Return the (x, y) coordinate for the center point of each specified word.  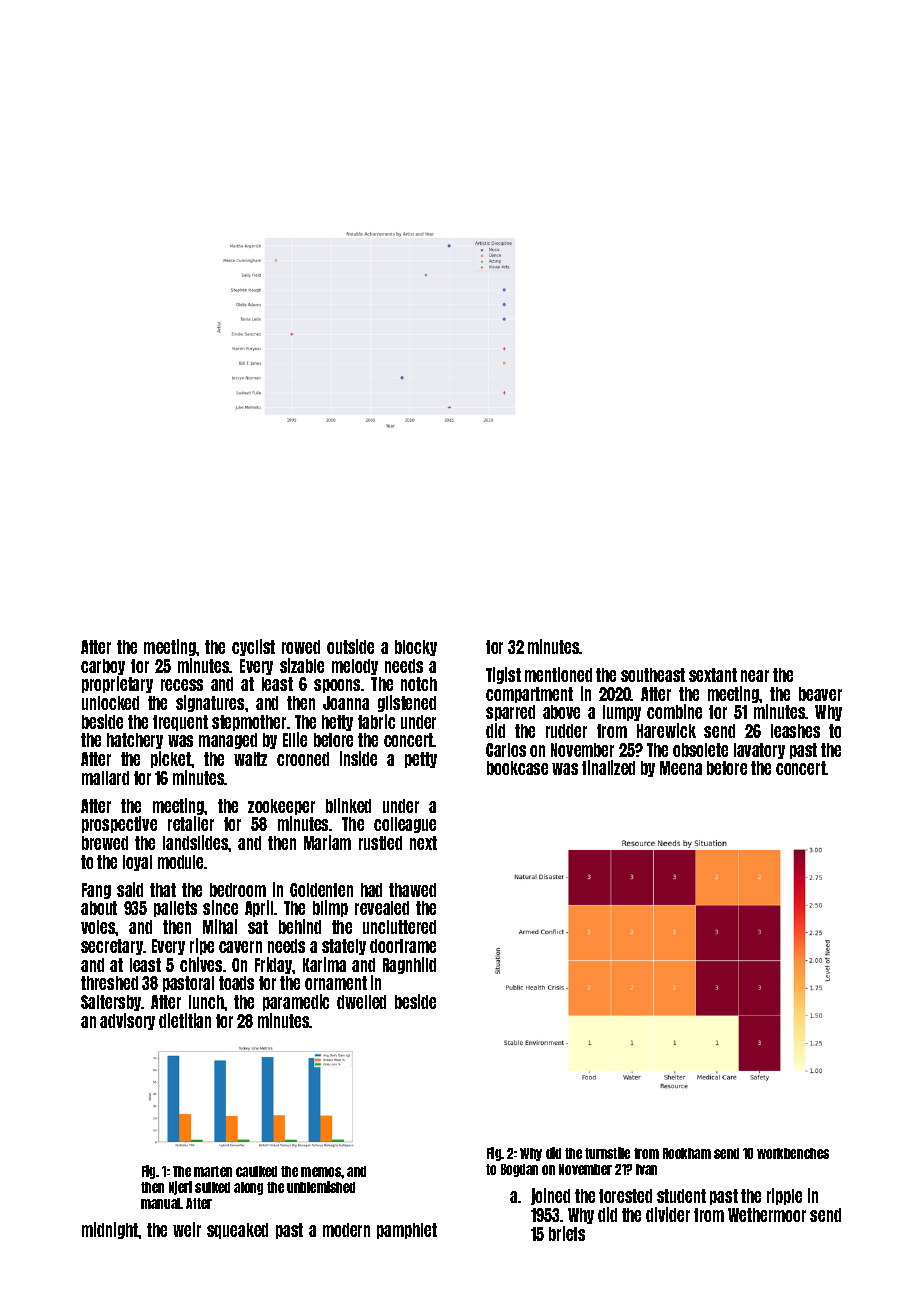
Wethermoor (767, 1215)
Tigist (503, 675)
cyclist (253, 647)
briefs (567, 1233)
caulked (256, 1171)
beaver (820, 694)
